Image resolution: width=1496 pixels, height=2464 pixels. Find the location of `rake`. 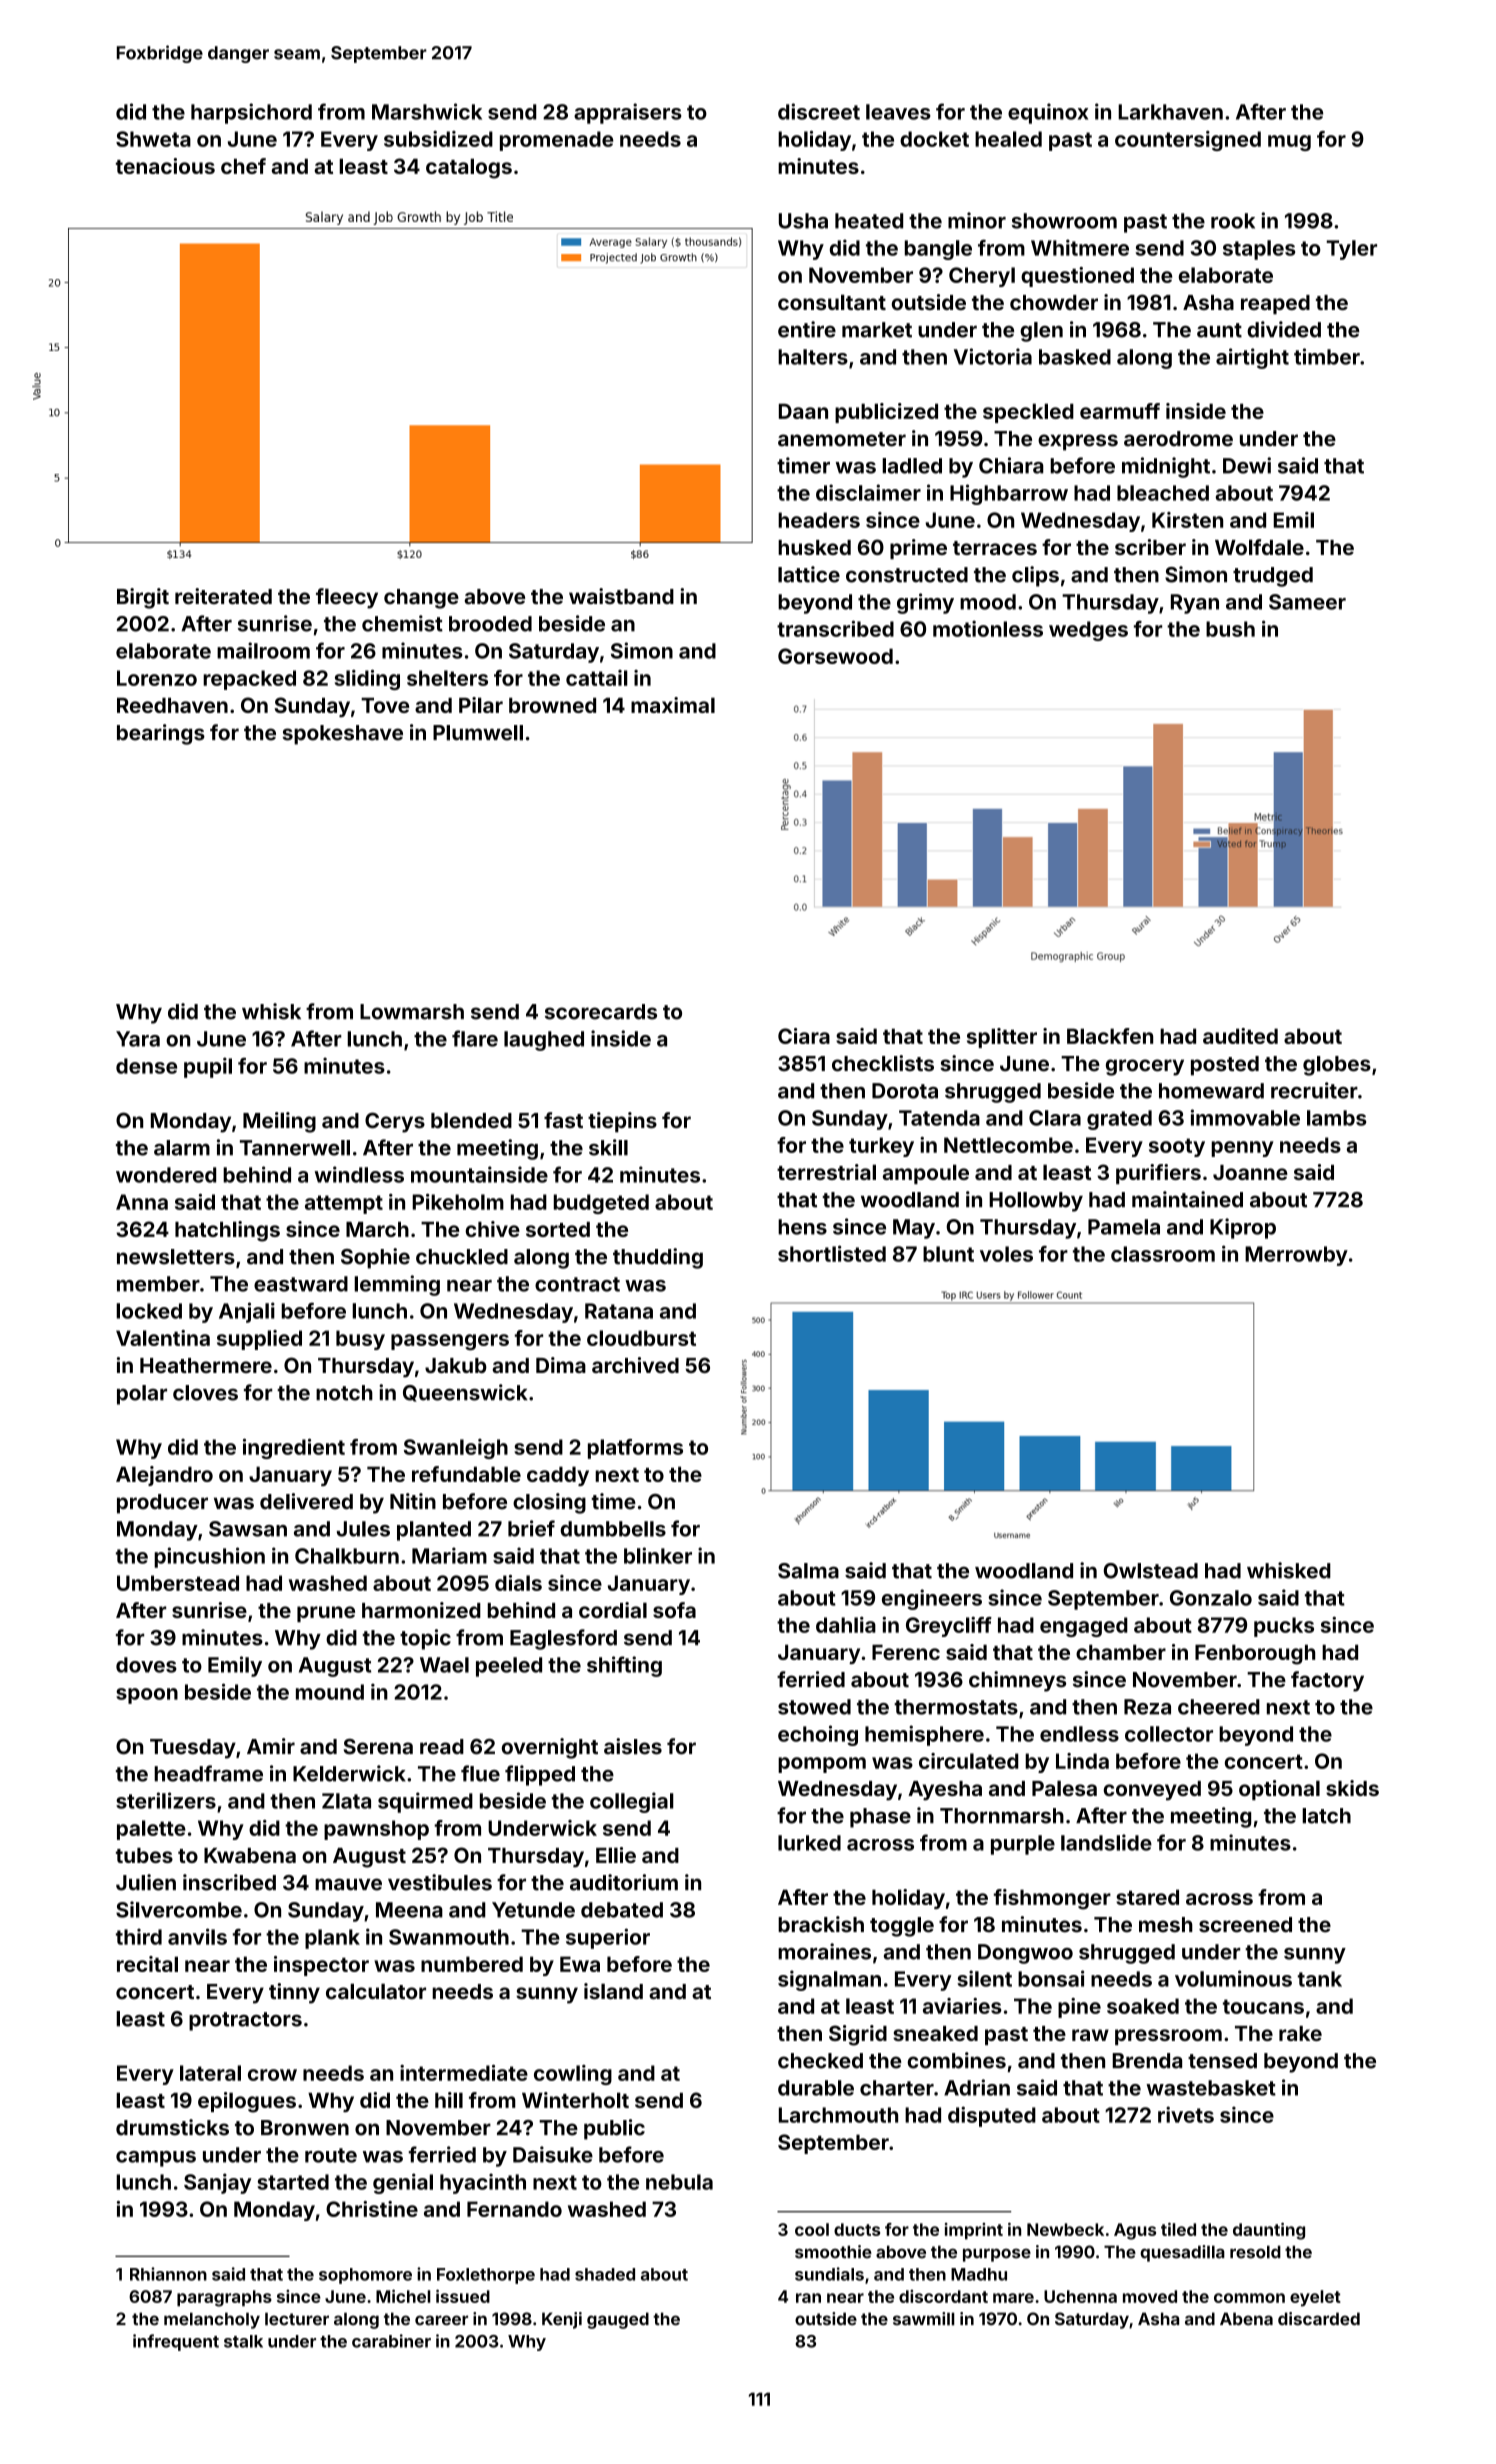

rake is located at coordinates (1300, 2033).
